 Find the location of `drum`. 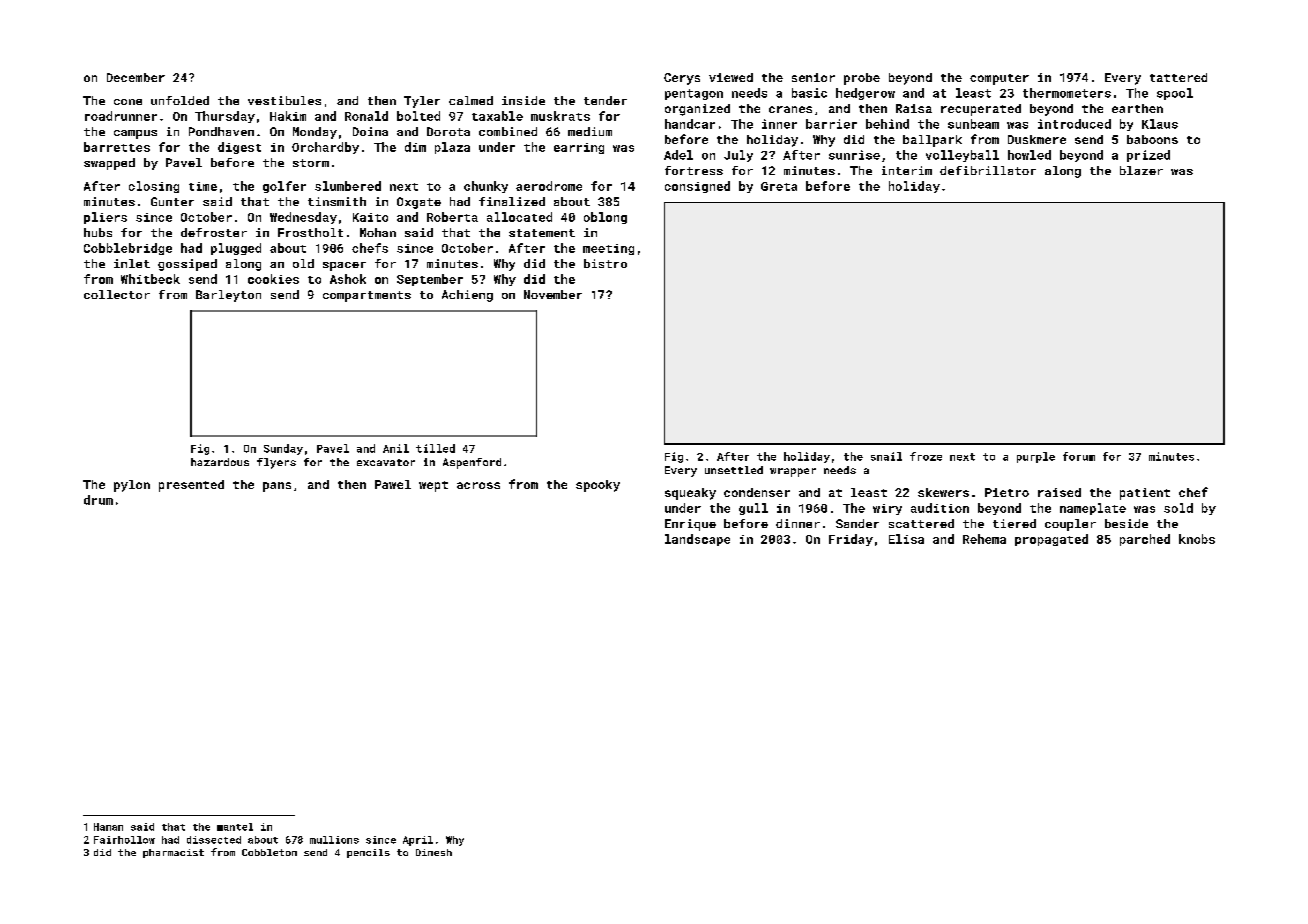

drum is located at coordinates (98, 500).
